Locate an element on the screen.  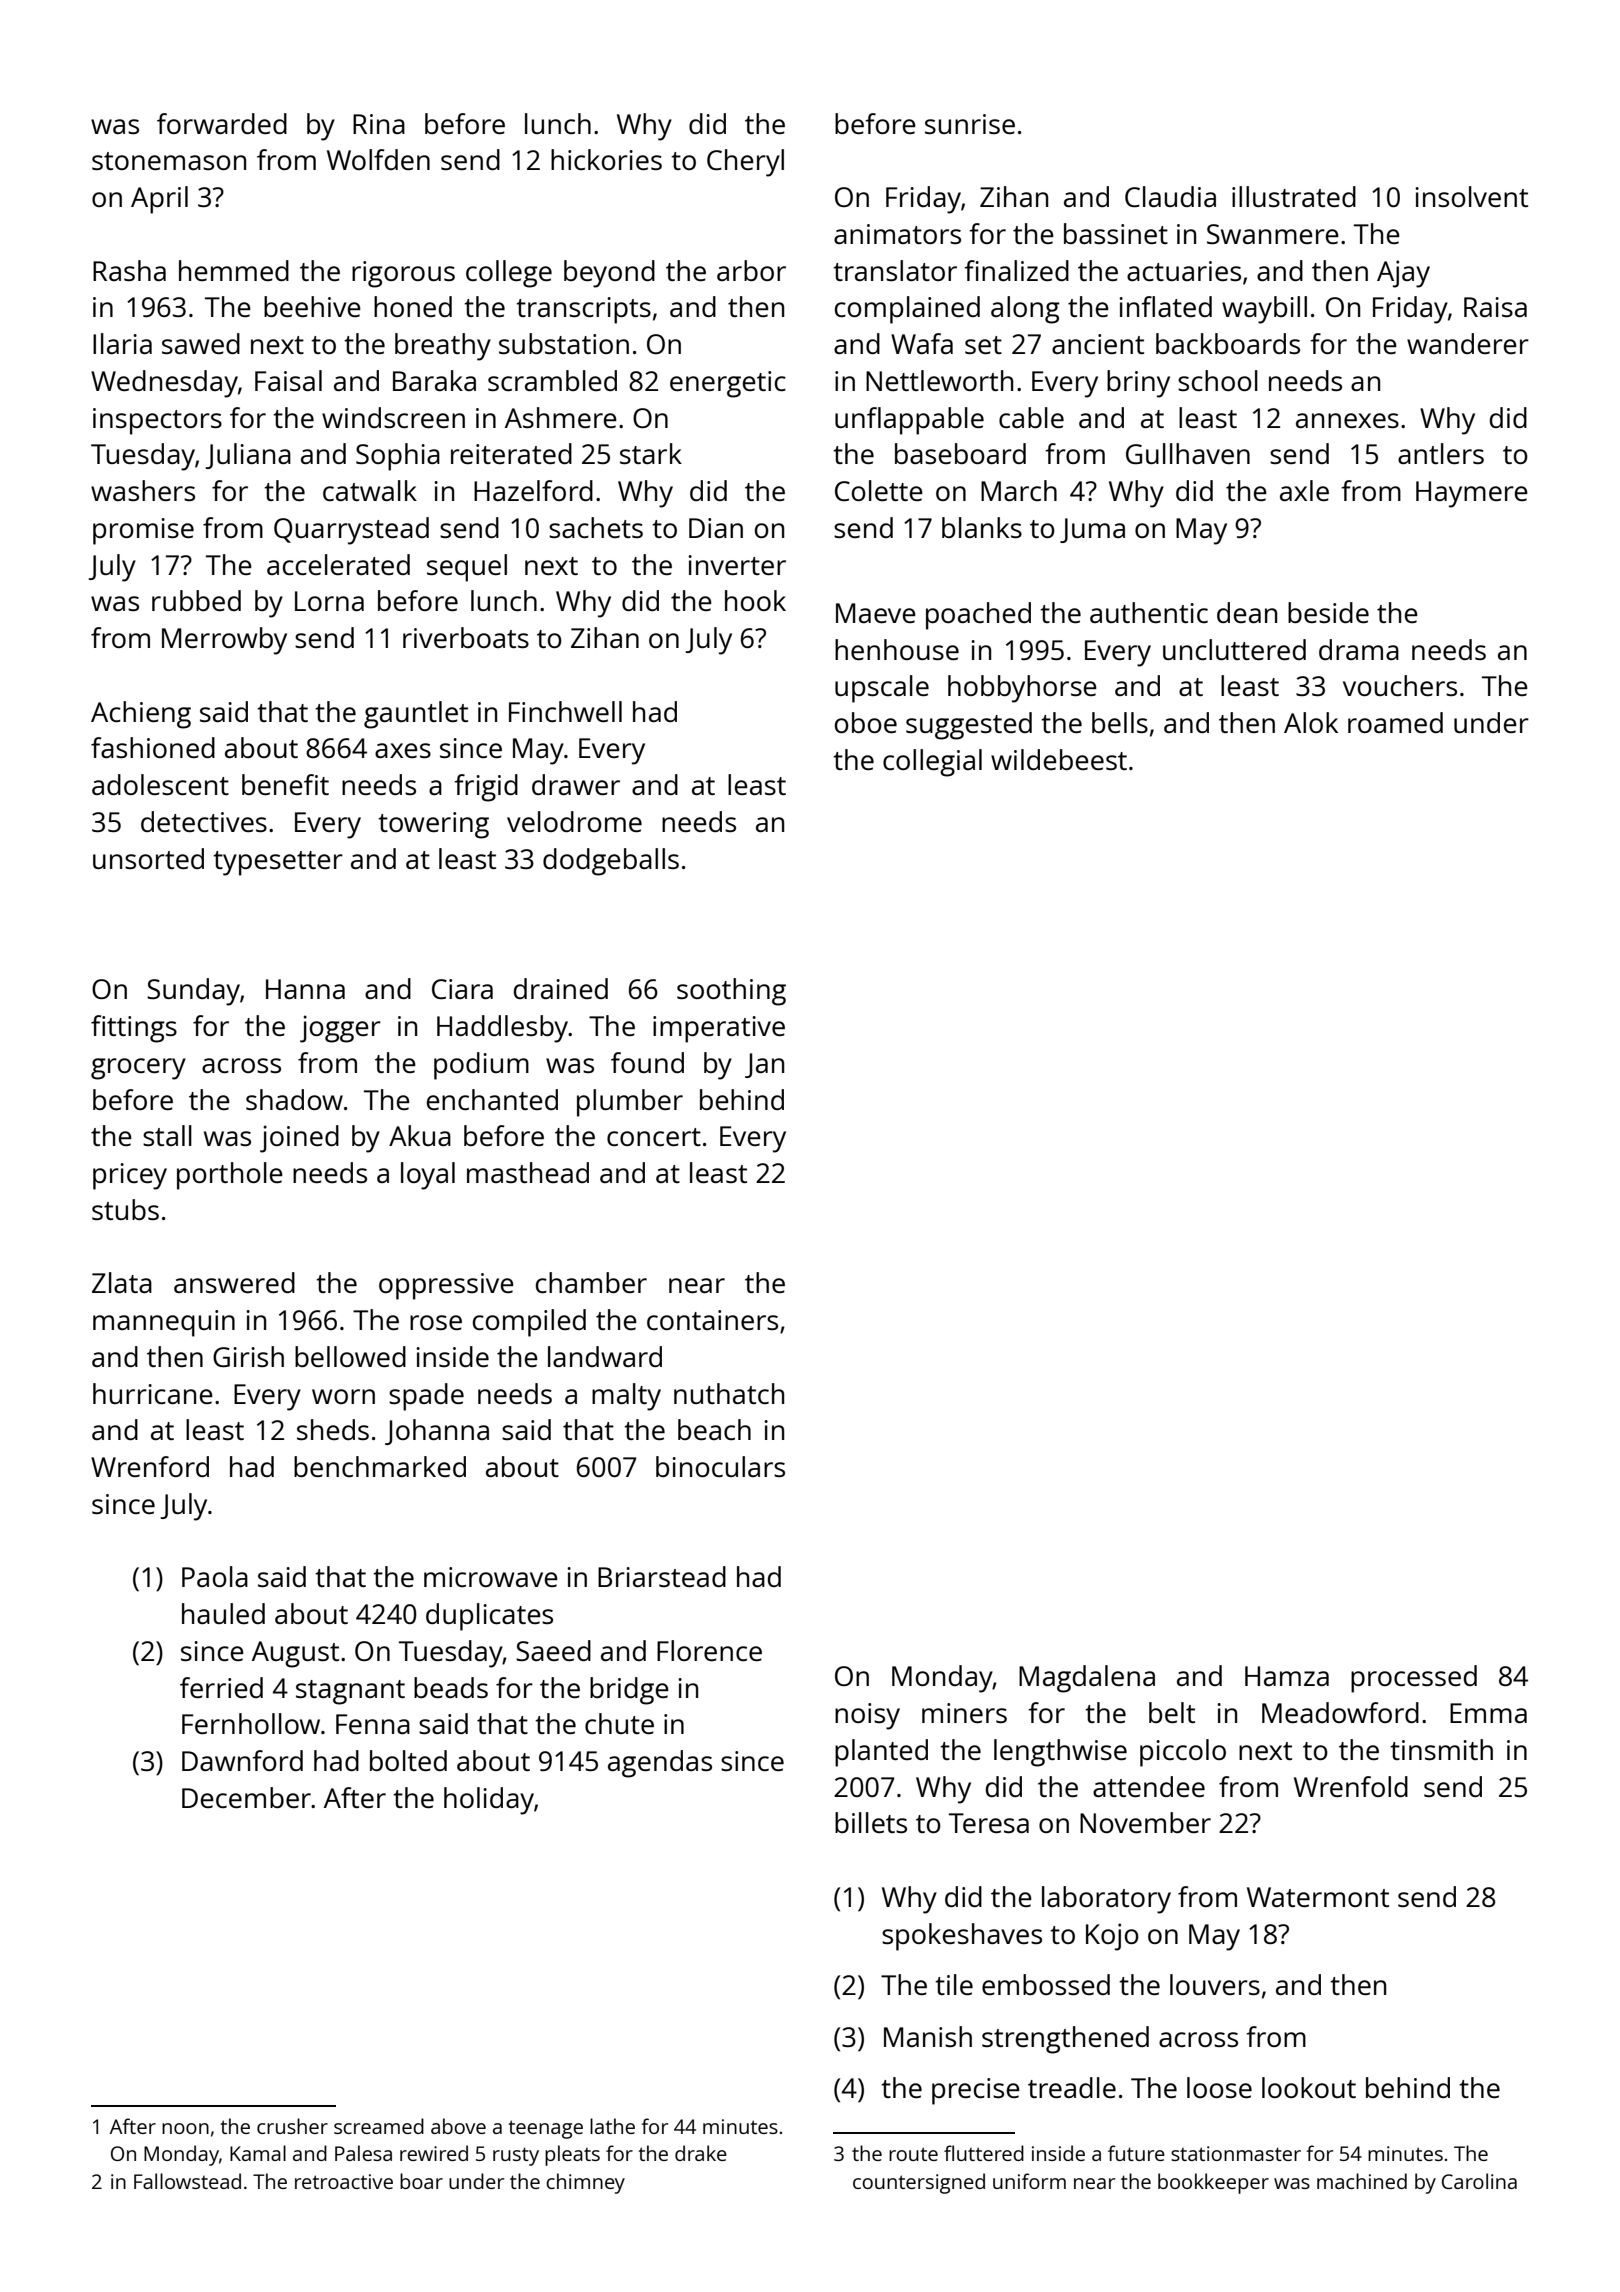
collegial is located at coordinates (932, 763).
